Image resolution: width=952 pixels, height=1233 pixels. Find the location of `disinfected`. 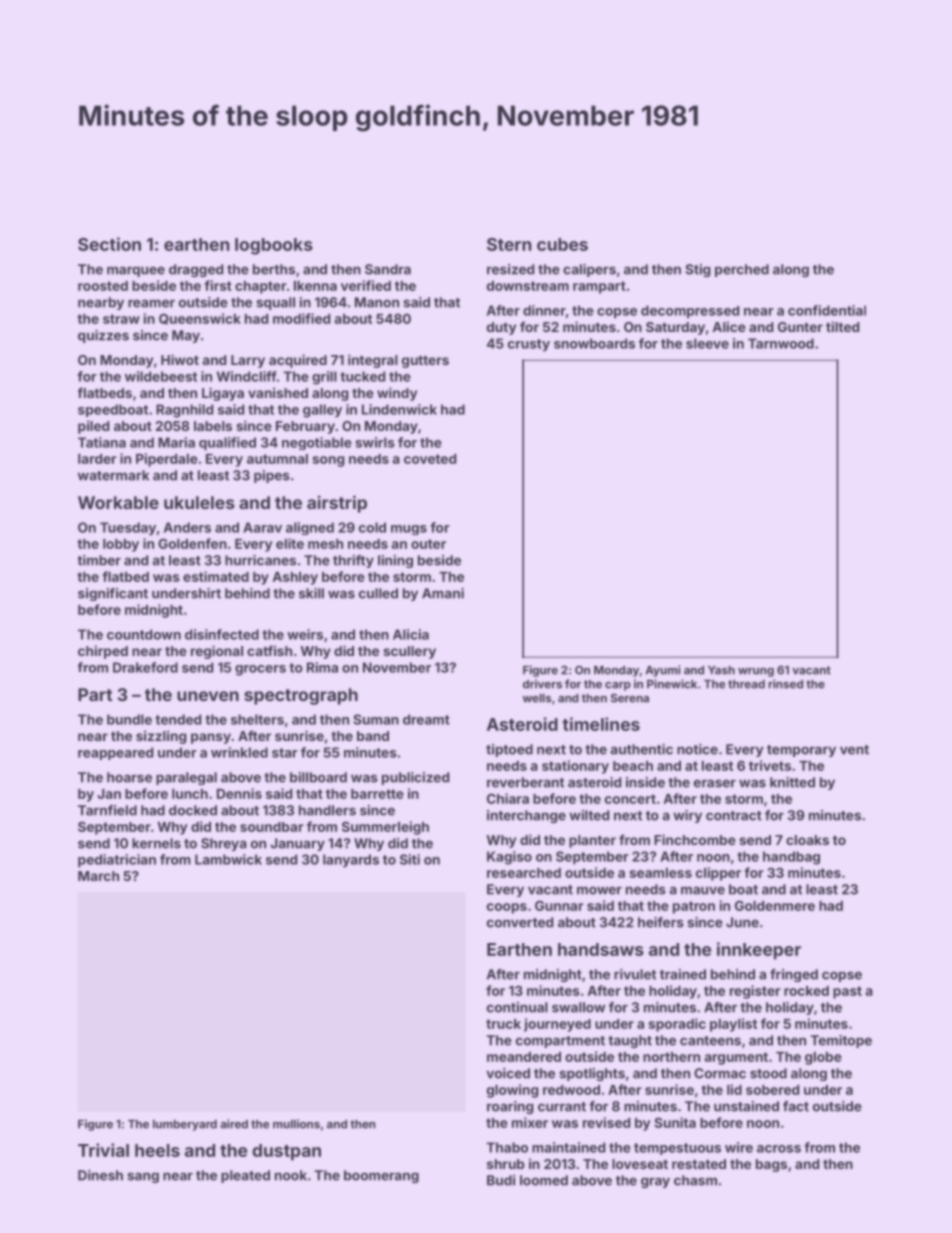

disinfected is located at coordinates (222, 634).
